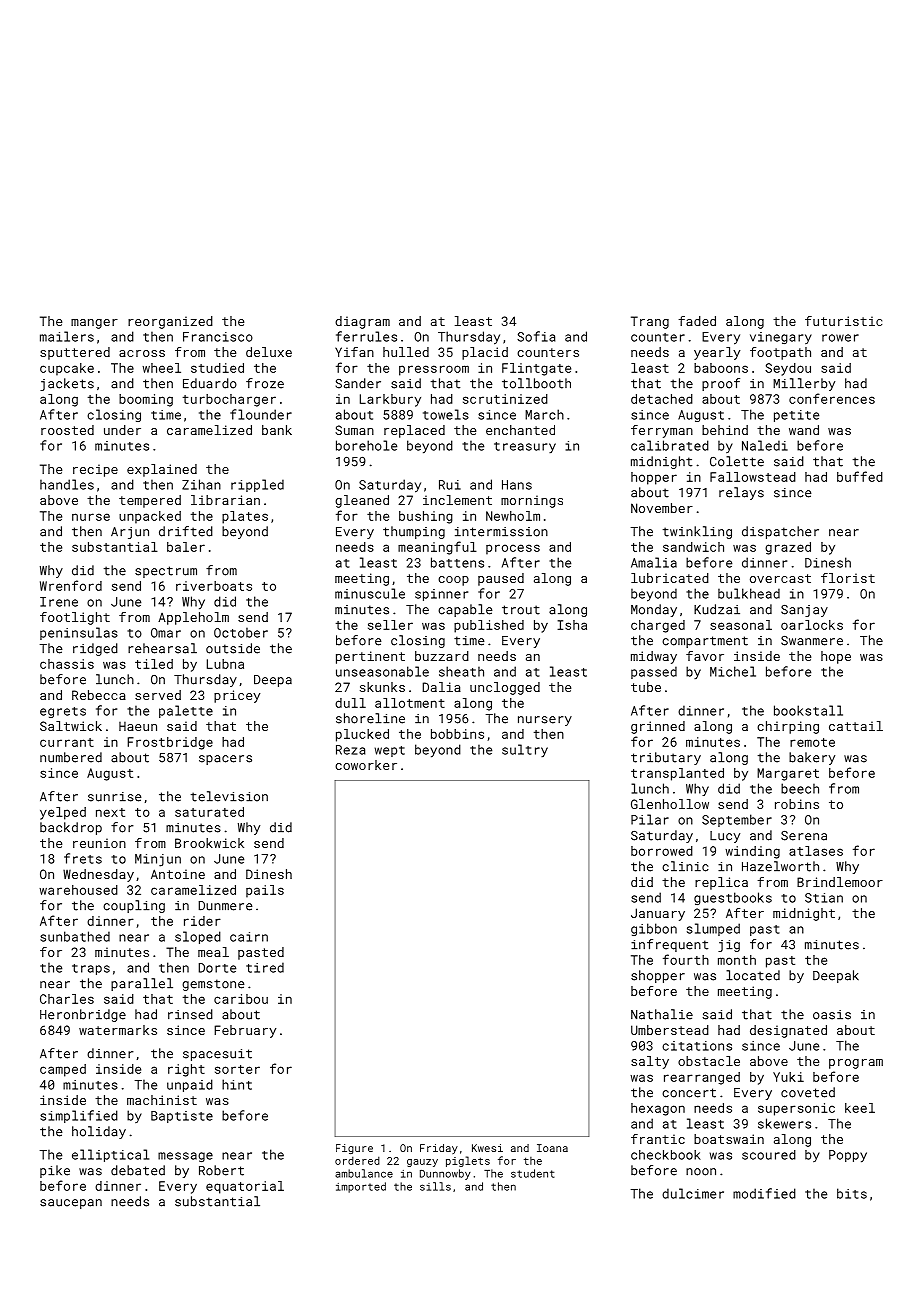 The height and width of the document is (1308, 924). I want to click on Francisco, so click(218, 337).
